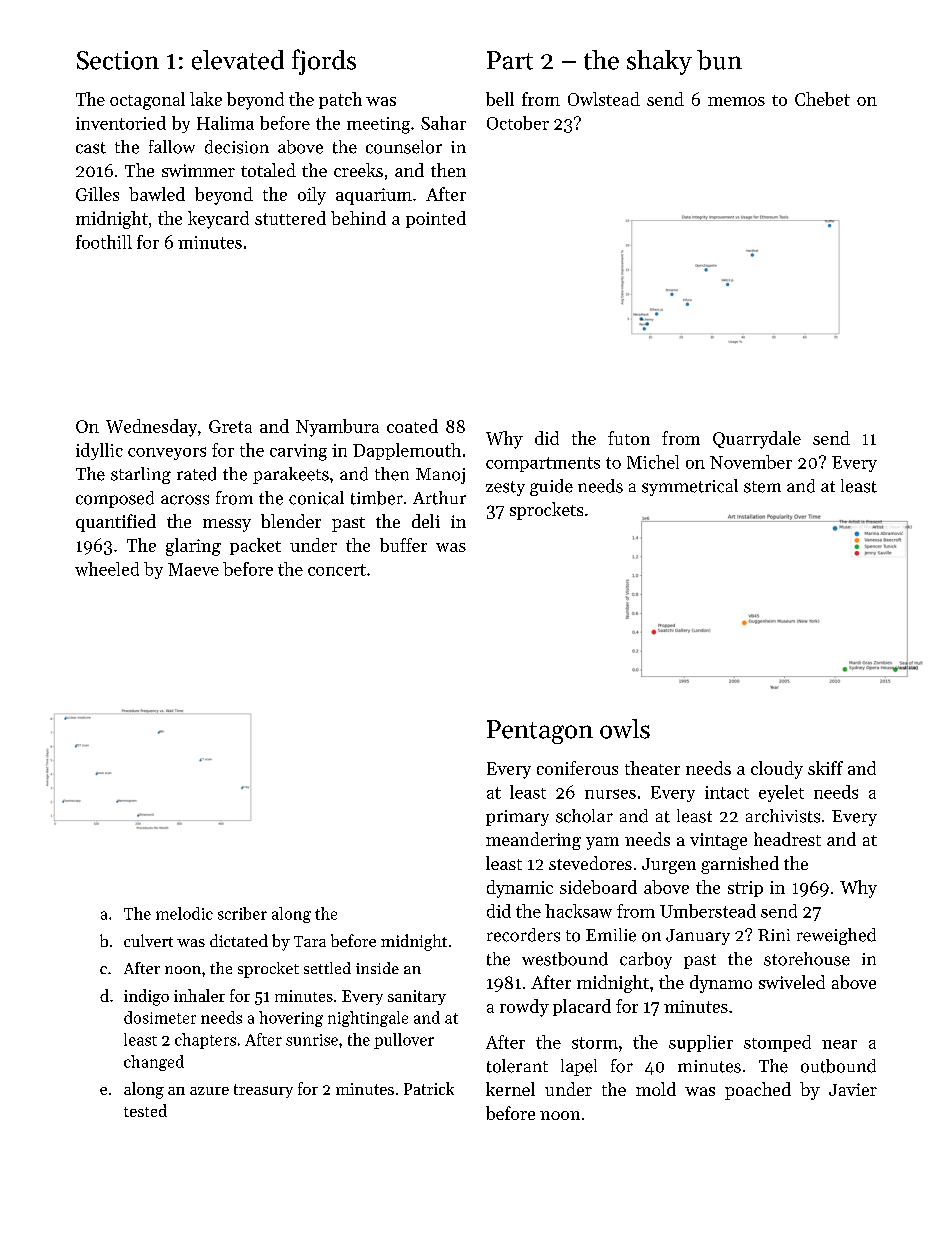 This image has width=952, height=1233. What do you see at coordinates (324, 62) in the image?
I see `fjords` at bounding box center [324, 62].
